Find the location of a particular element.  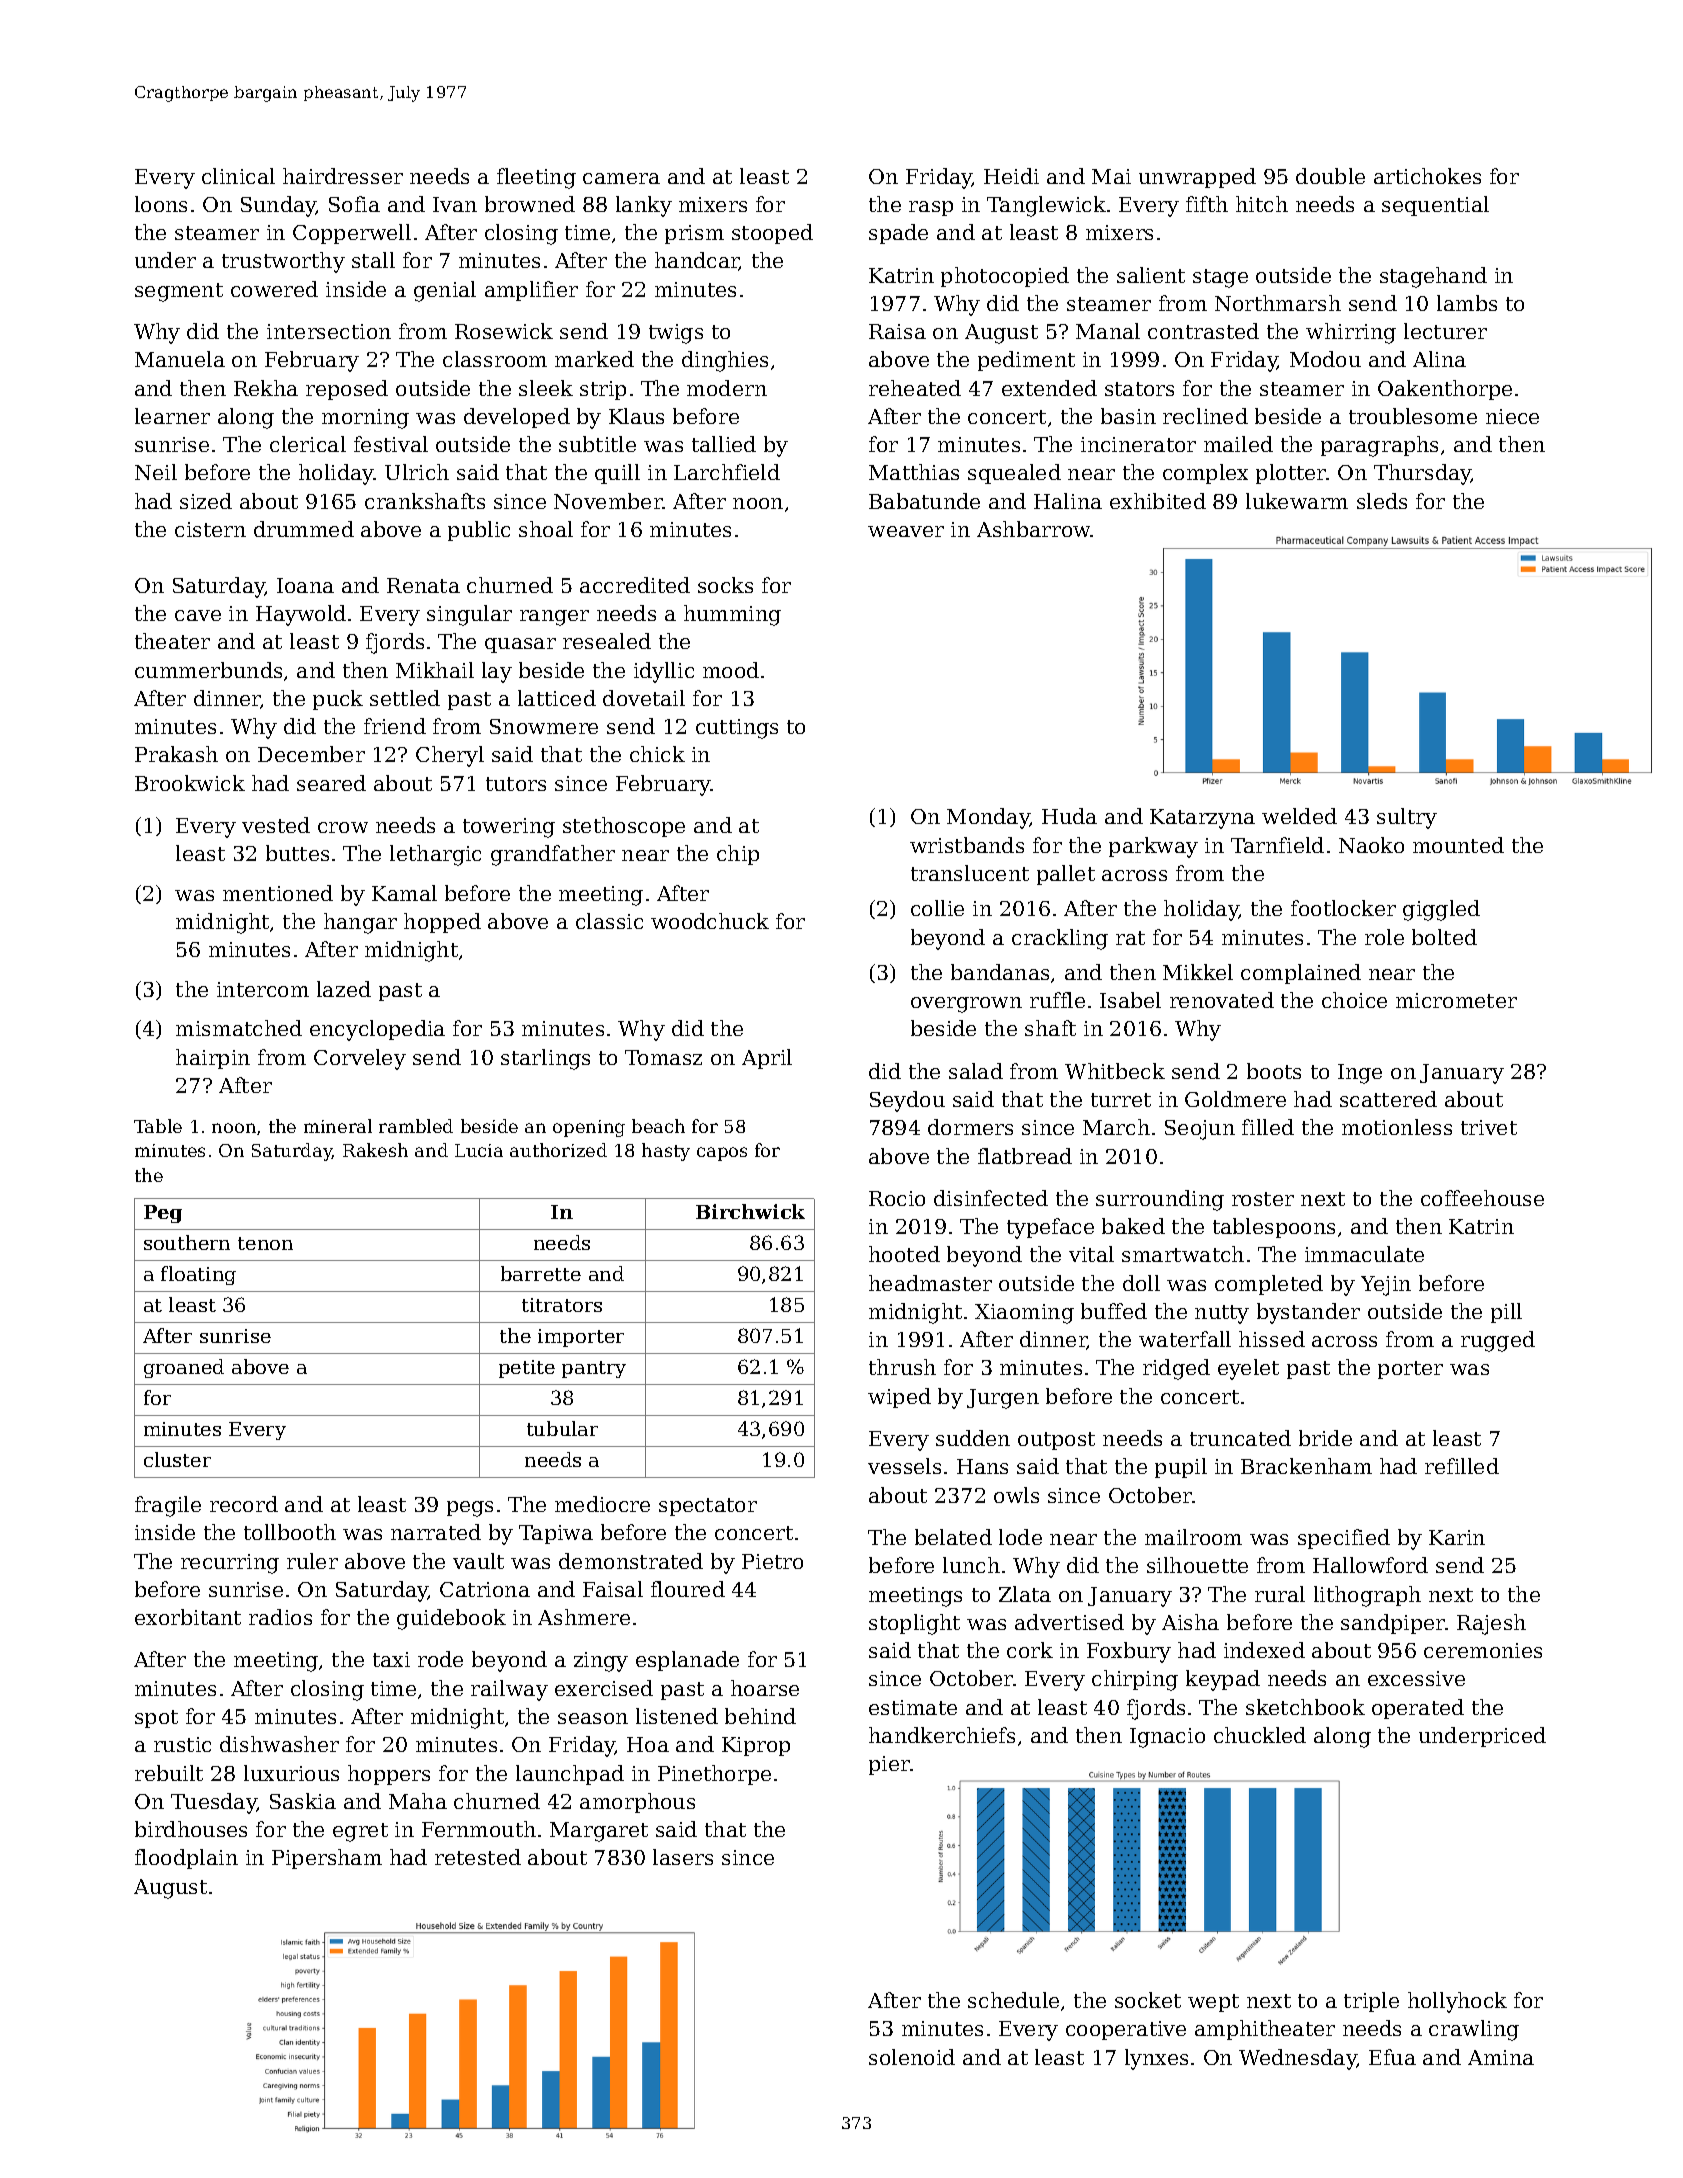

Pipersham is located at coordinates (327, 1859).
